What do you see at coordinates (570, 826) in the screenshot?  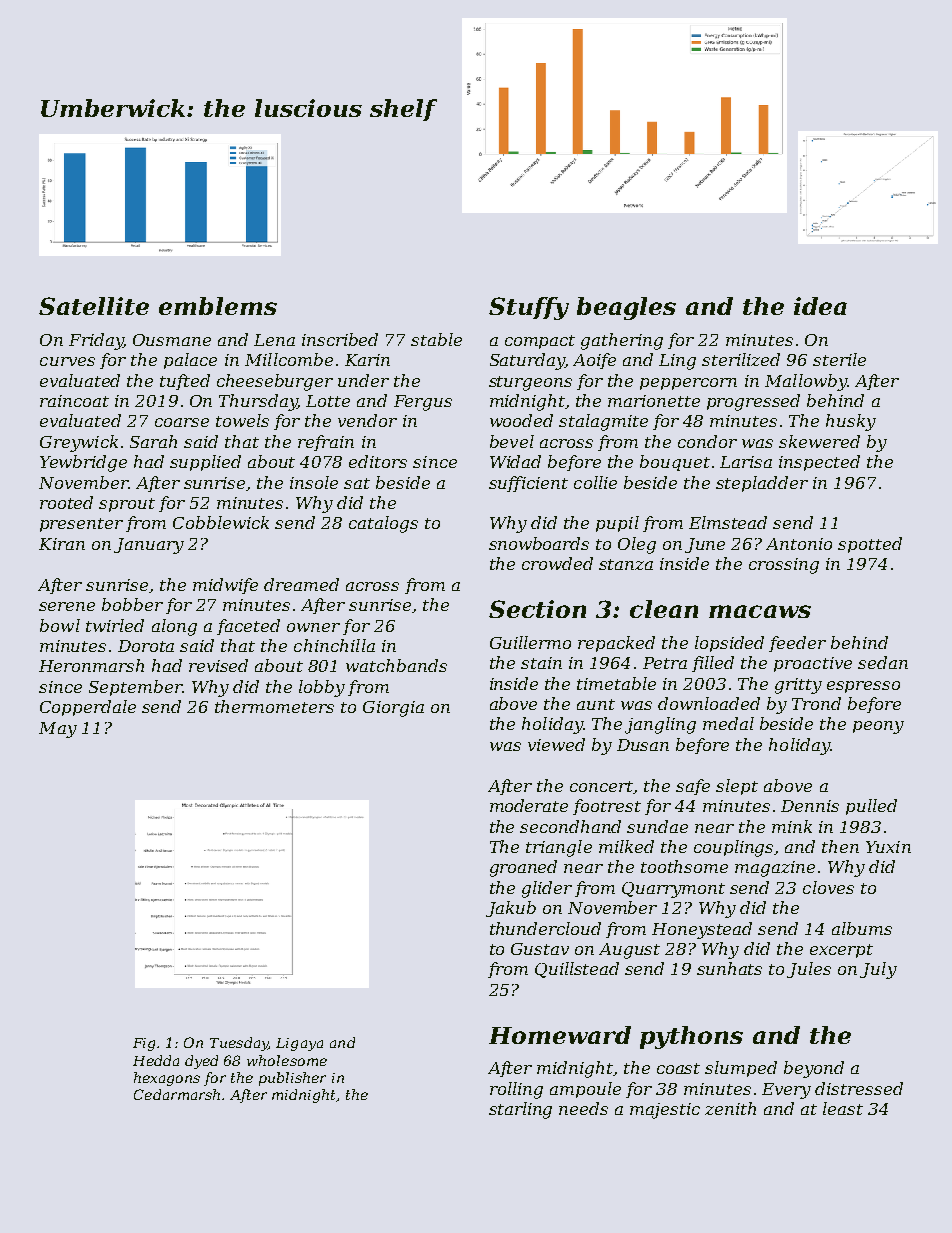 I see `secondhand` at bounding box center [570, 826].
